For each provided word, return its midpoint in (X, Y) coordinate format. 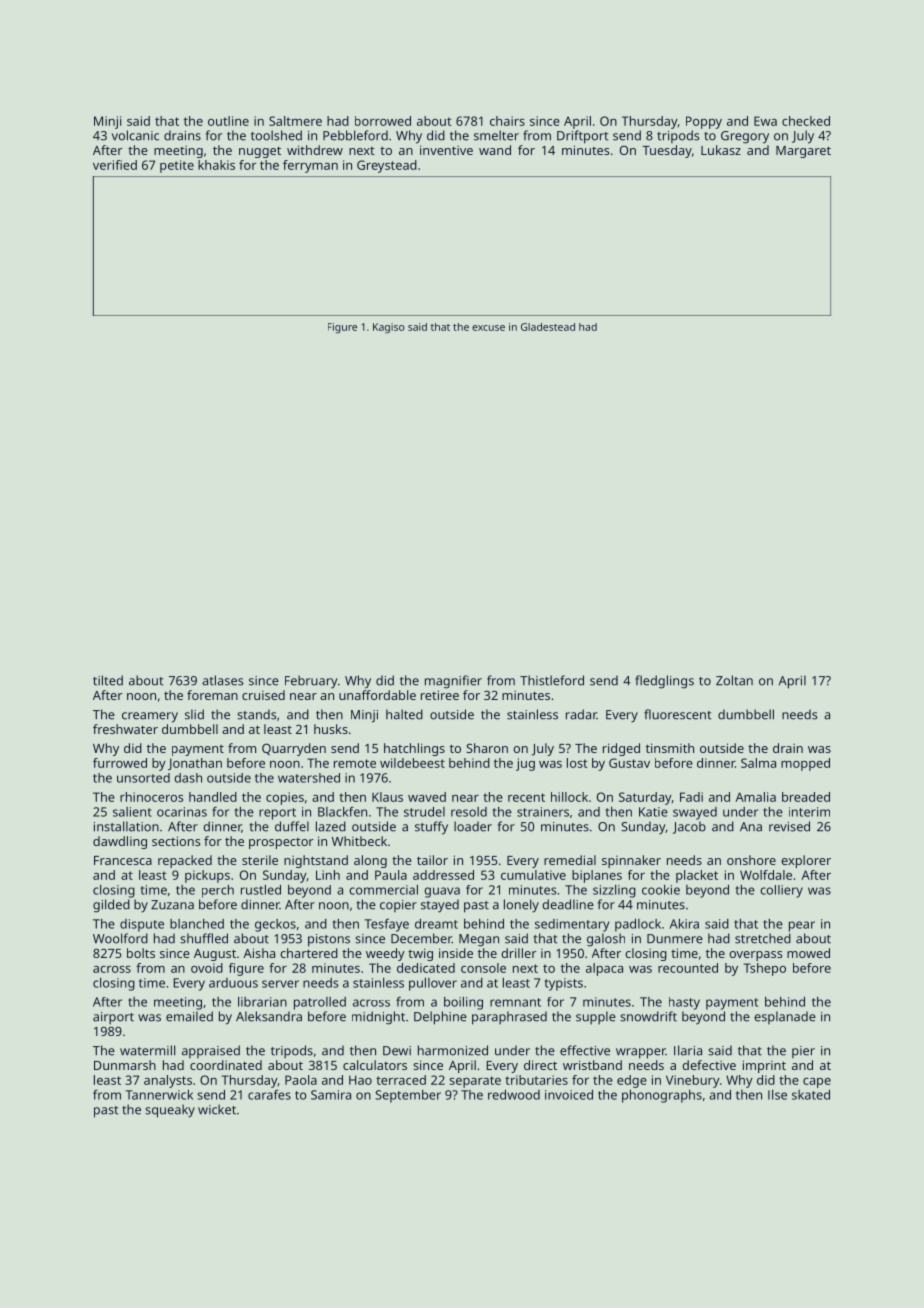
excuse (488, 328)
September (408, 1096)
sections (176, 841)
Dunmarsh (125, 1065)
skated (811, 1095)
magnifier (453, 682)
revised (789, 826)
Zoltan (734, 680)
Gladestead (548, 327)
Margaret (803, 152)
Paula (391, 875)
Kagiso (388, 328)
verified (115, 165)
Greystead (387, 166)
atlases (223, 680)
